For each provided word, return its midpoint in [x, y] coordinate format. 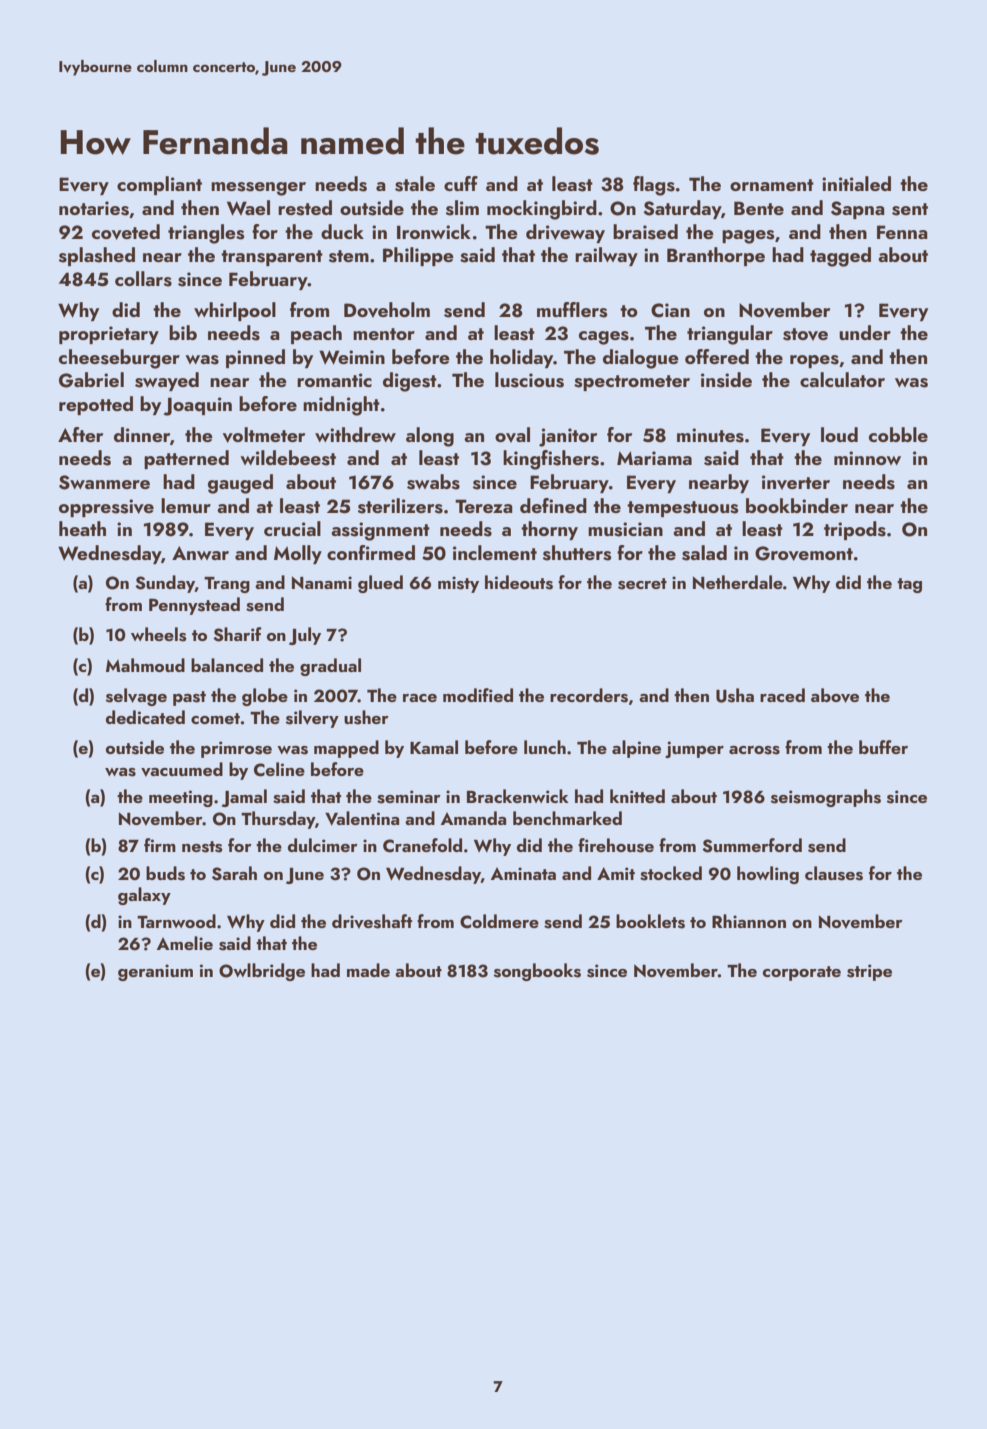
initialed [856, 183]
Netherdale [738, 582]
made [368, 970]
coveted [126, 232]
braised [645, 232]
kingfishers [551, 460]
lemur [186, 505]
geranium [155, 972]
